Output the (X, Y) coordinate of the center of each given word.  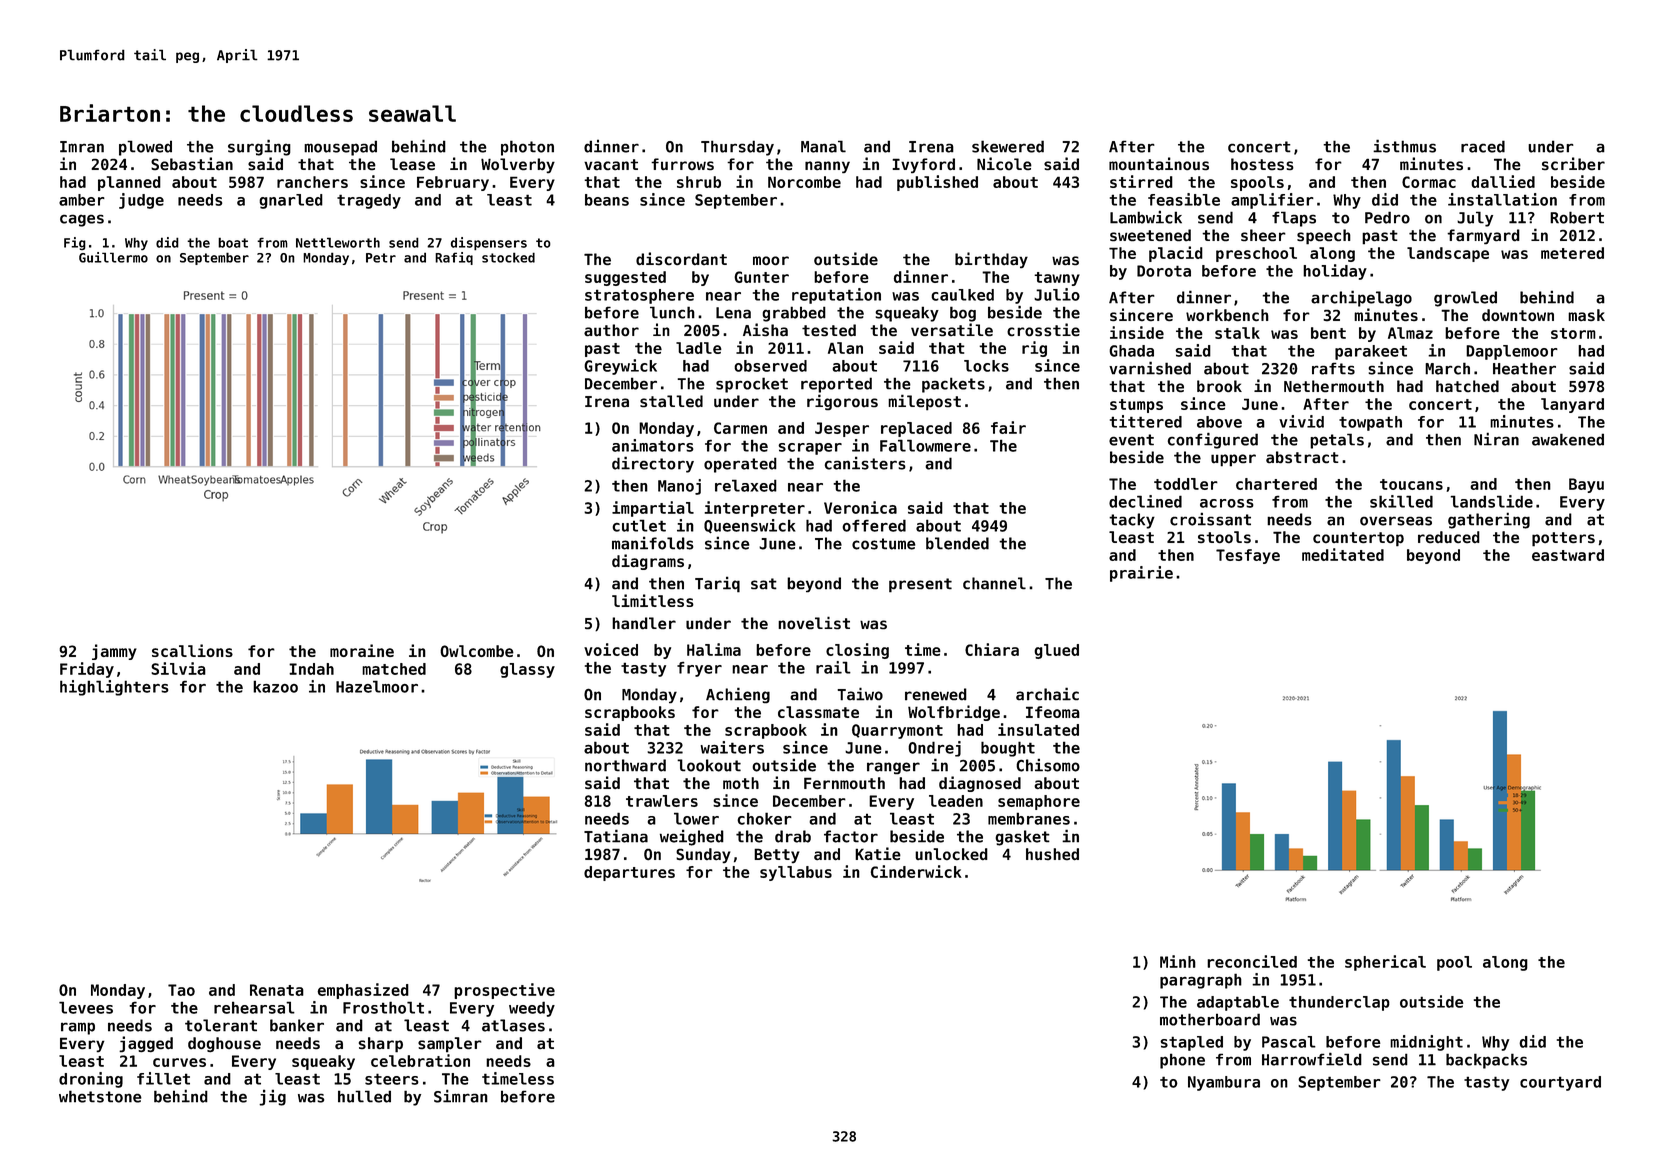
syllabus (796, 873)
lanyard (1572, 405)
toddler (1186, 484)
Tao (181, 990)
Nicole (1004, 163)
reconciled (1252, 961)
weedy (532, 1009)
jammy (114, 652)
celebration (420, 1060)
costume (884, 544)
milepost (924, 402)
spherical (1385, 963)
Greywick (620, 367)
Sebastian (192, 163)
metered (1572, 253)
